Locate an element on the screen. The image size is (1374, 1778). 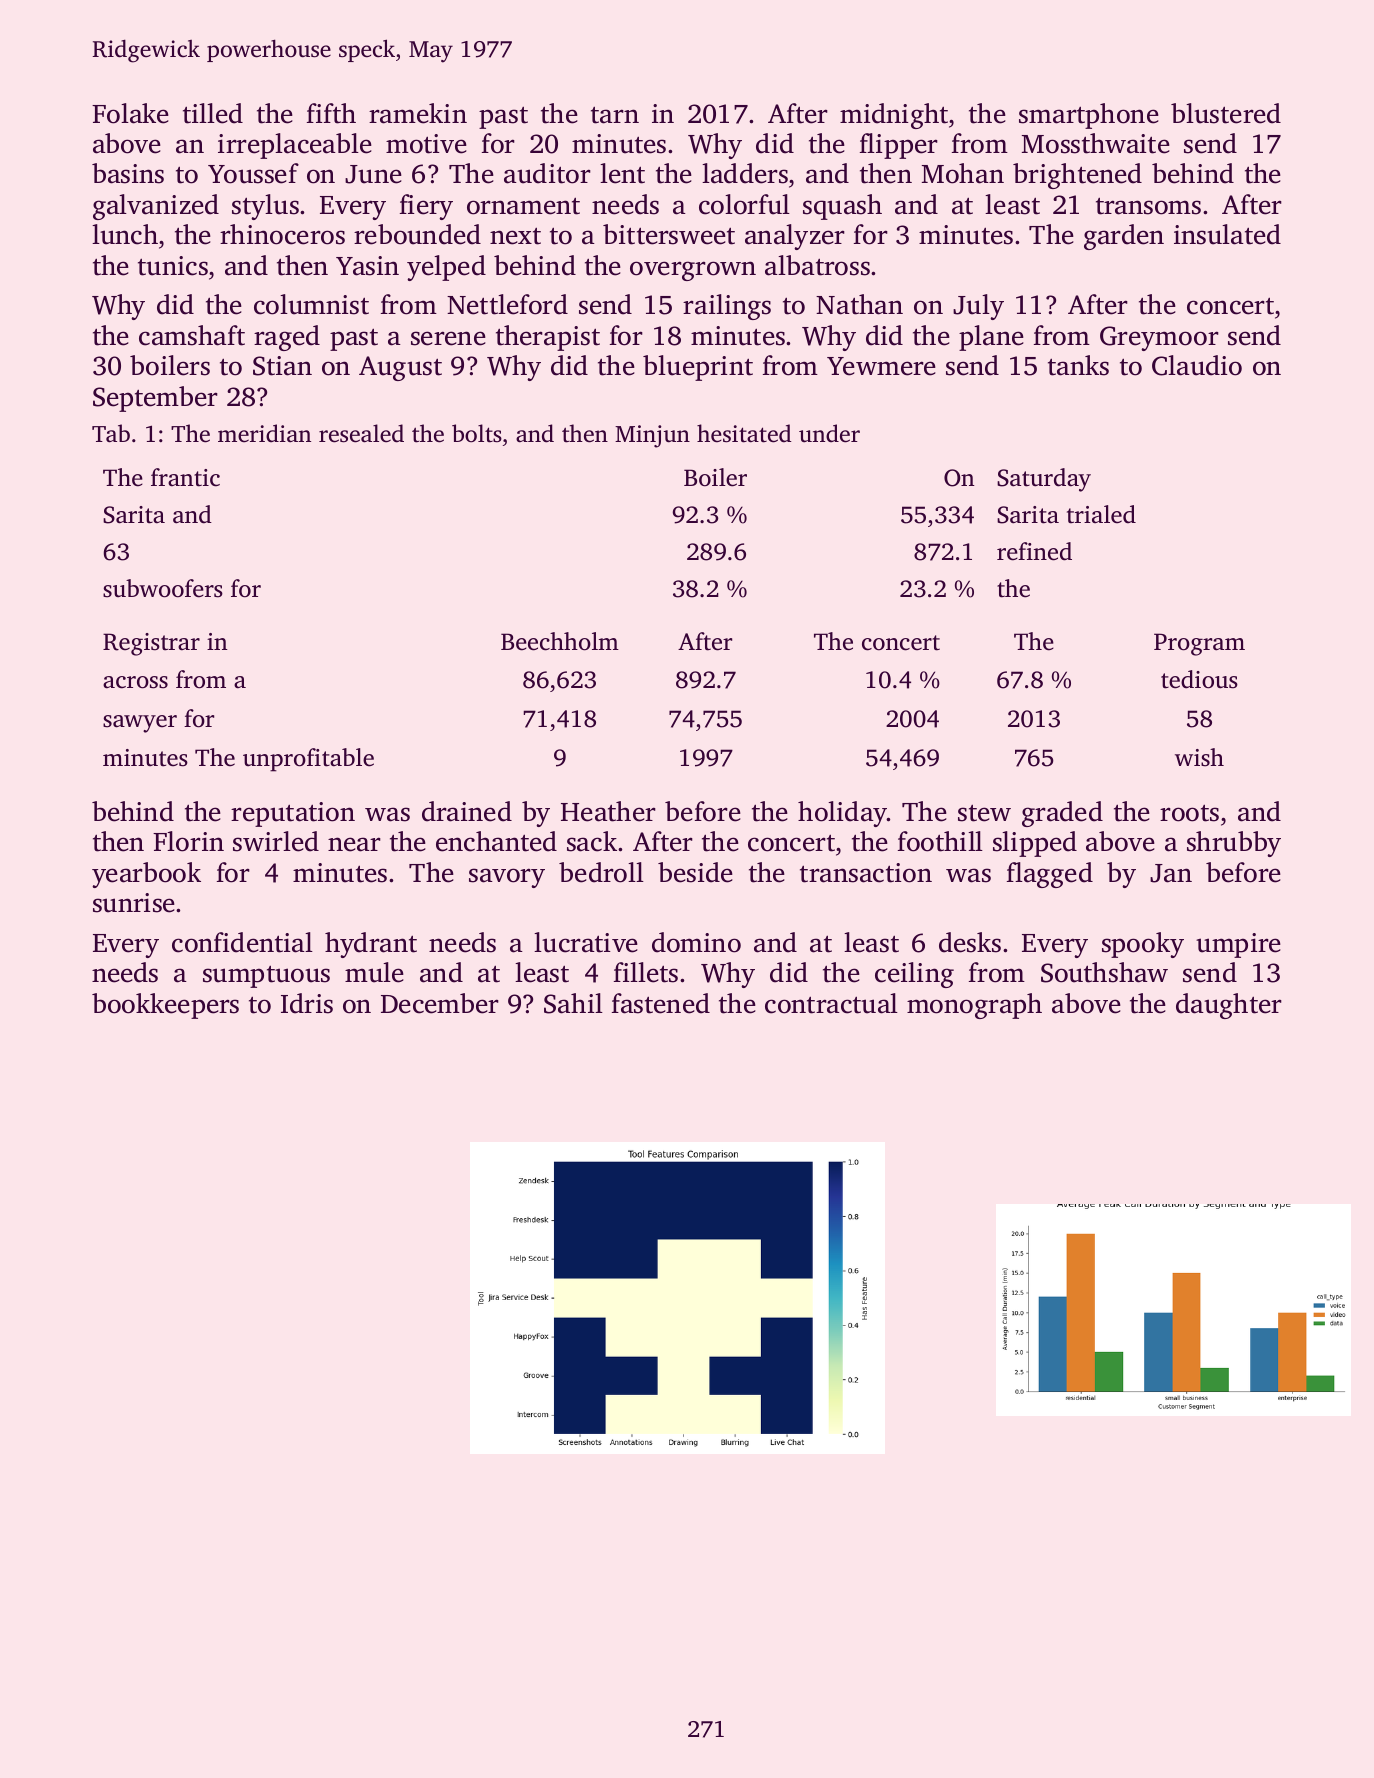
stew is located at coordinates (984, 813).
